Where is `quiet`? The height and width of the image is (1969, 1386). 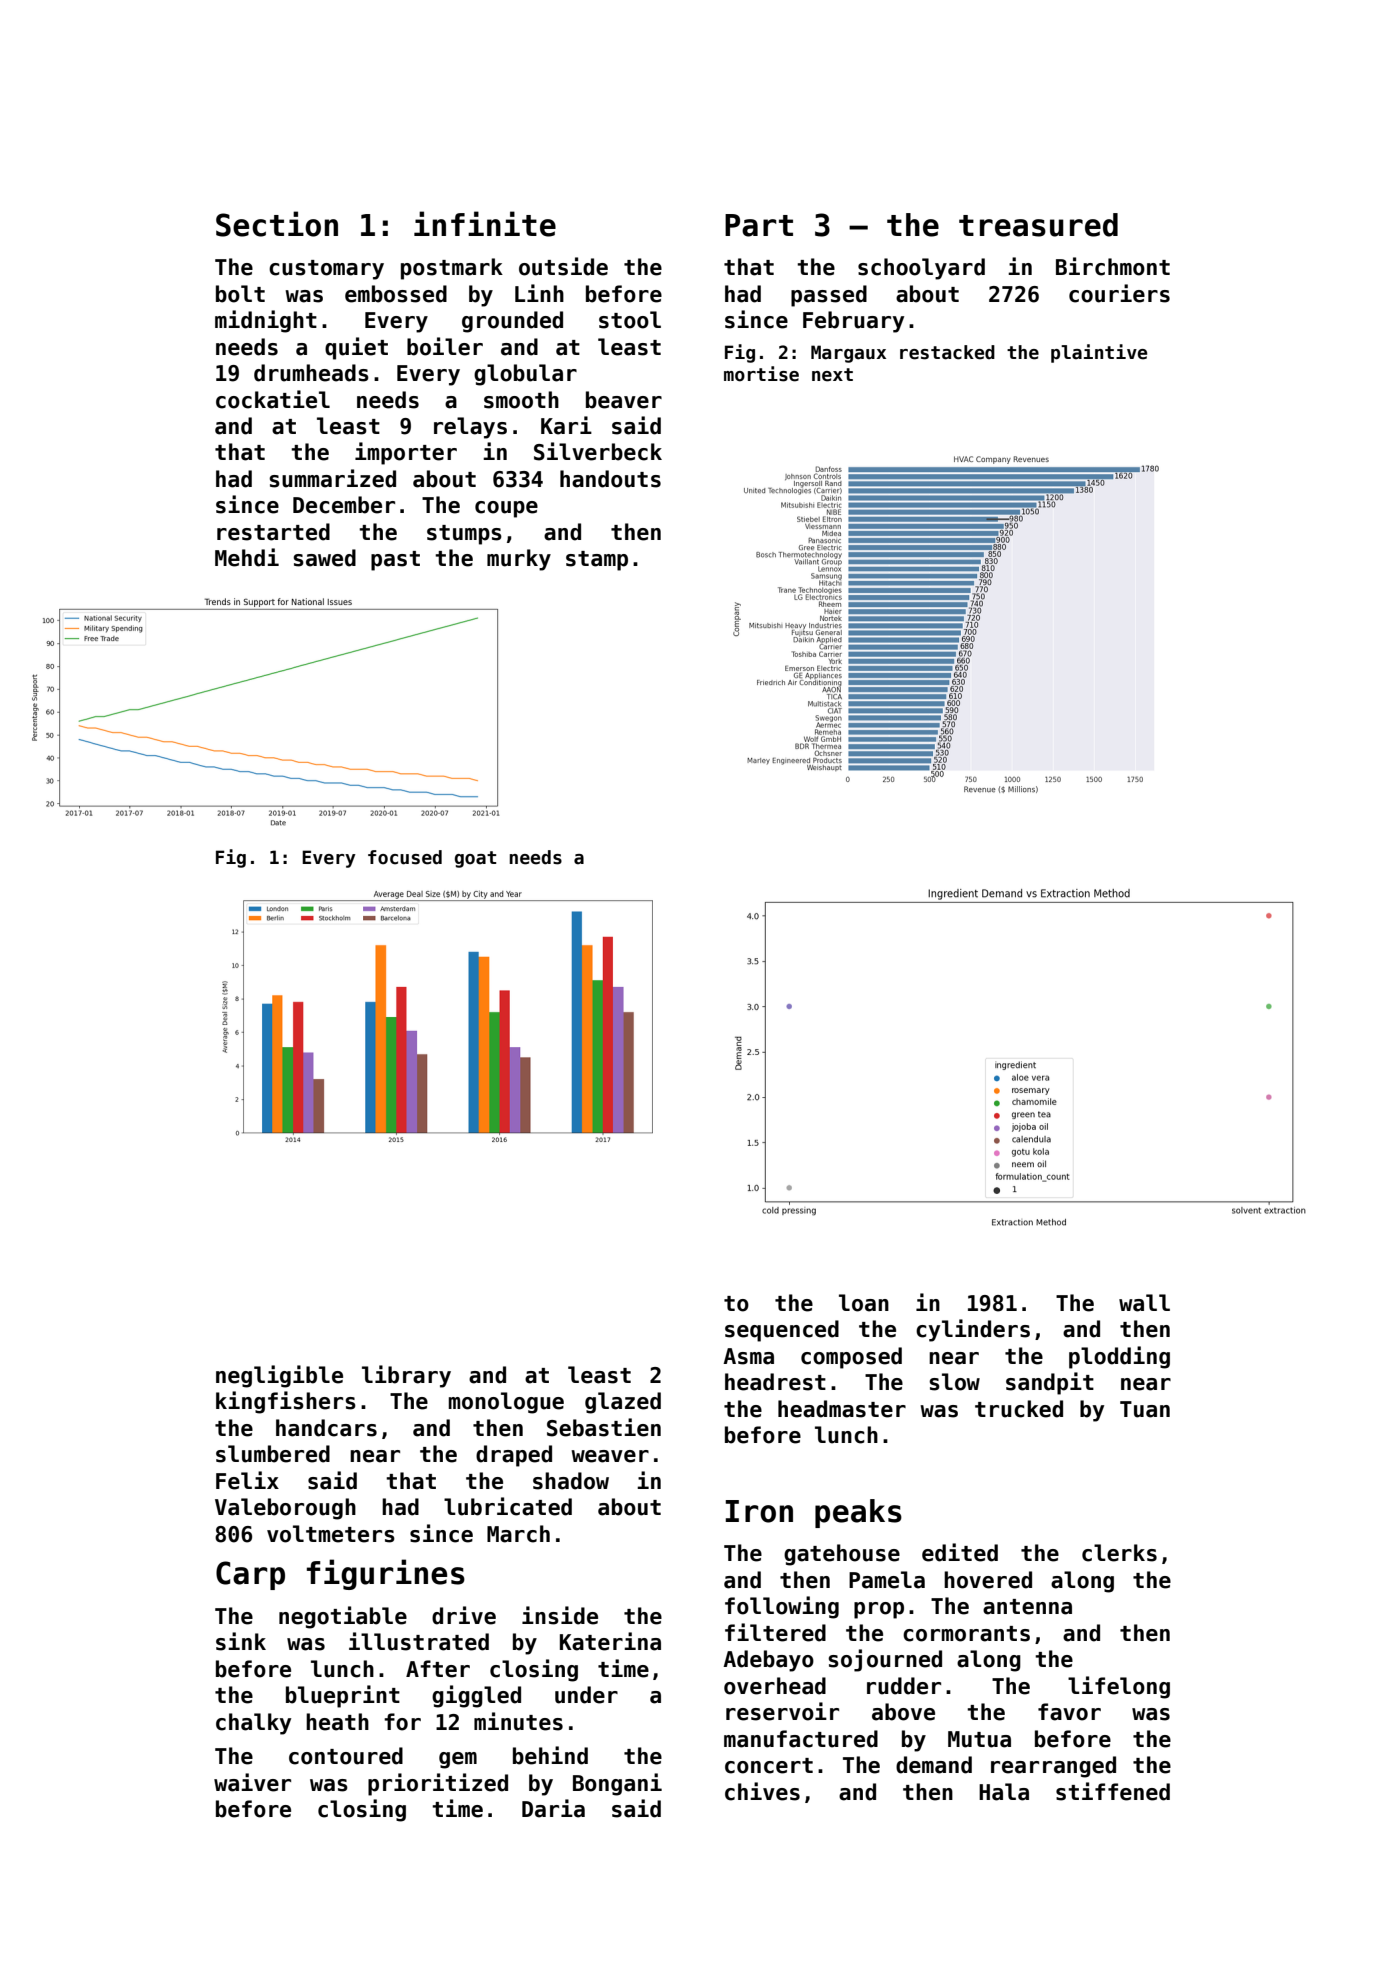 quiet is located at coordinates (356, 348).
